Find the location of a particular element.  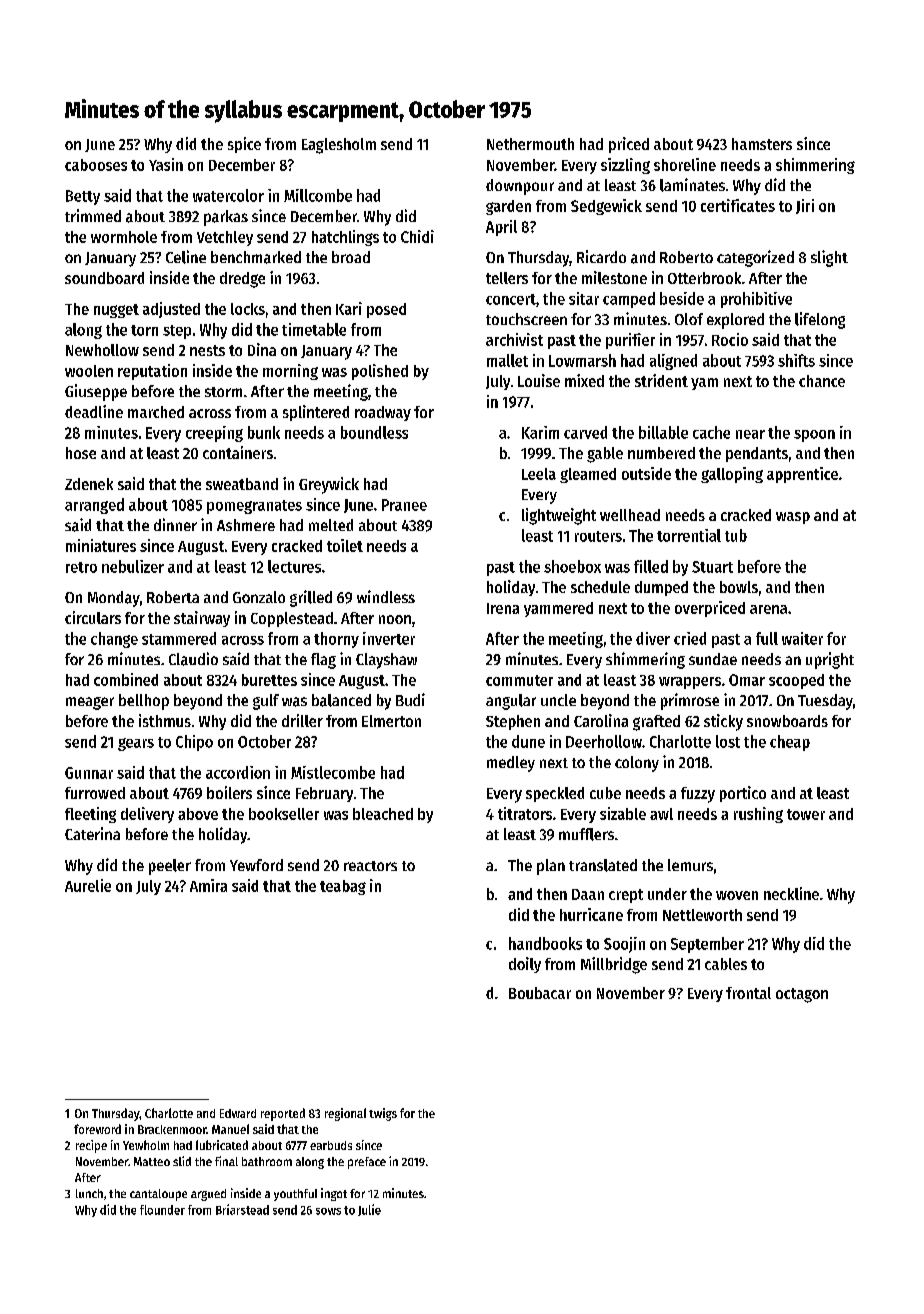

lunch is located at coordinates (89, 1193).
